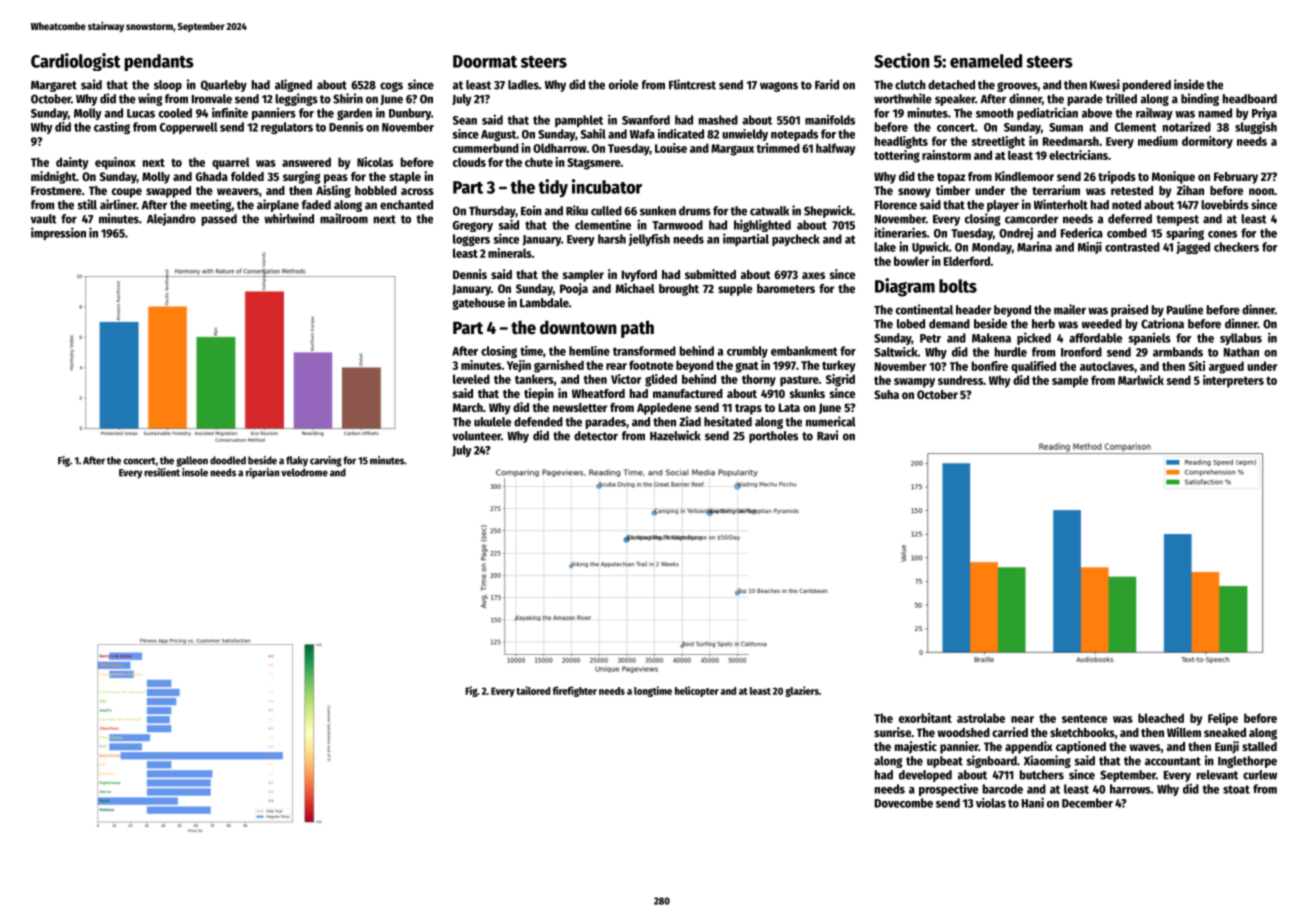 Image resolution: width=1308 pixels, height=924 pixels. What do you see at coordinates (1226, 367) in the screenshot?
I see `argued` at bounding box center [1226, 367].
